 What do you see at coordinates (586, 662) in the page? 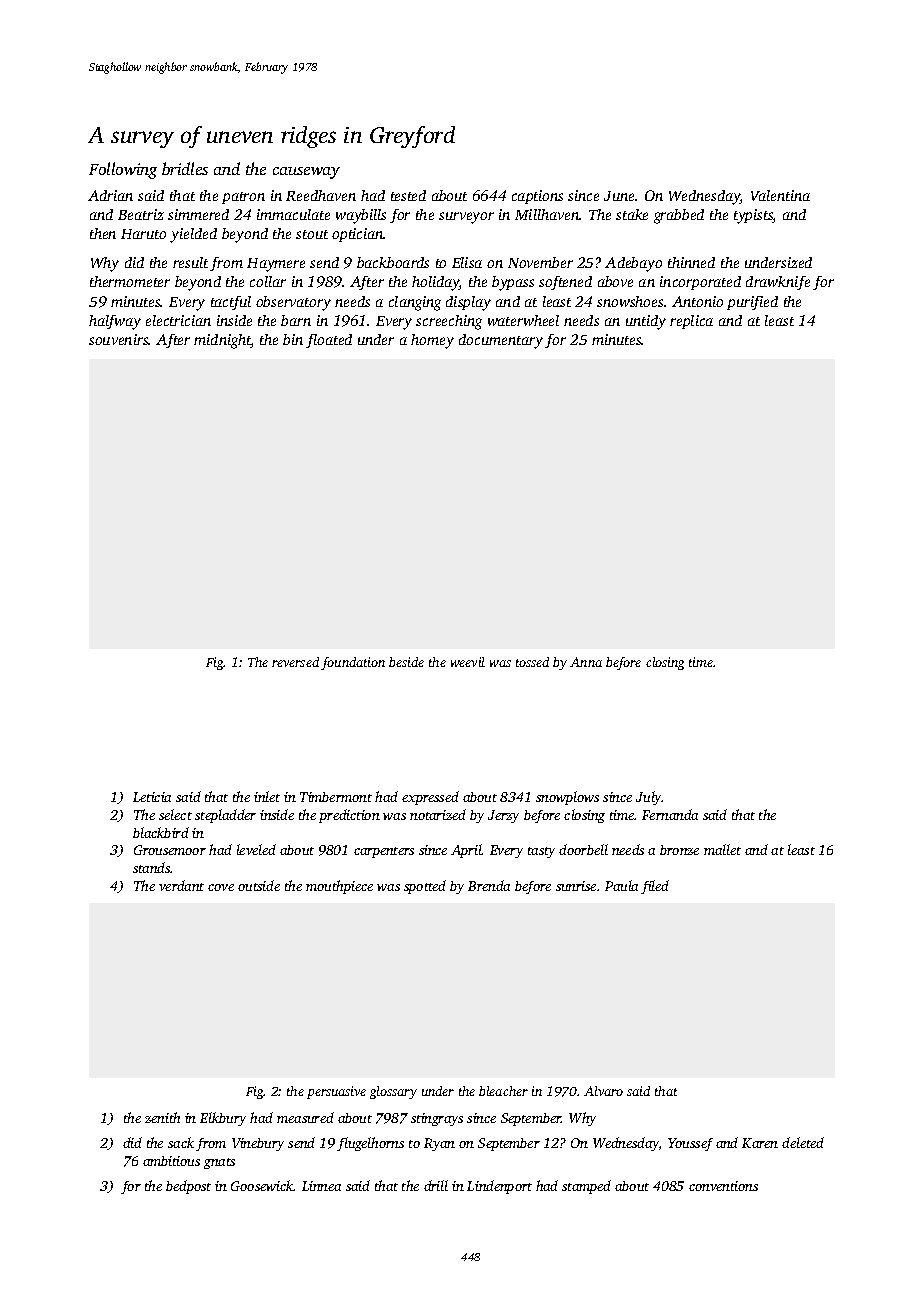
I see `Anna` at bounding box center [586, 662].
